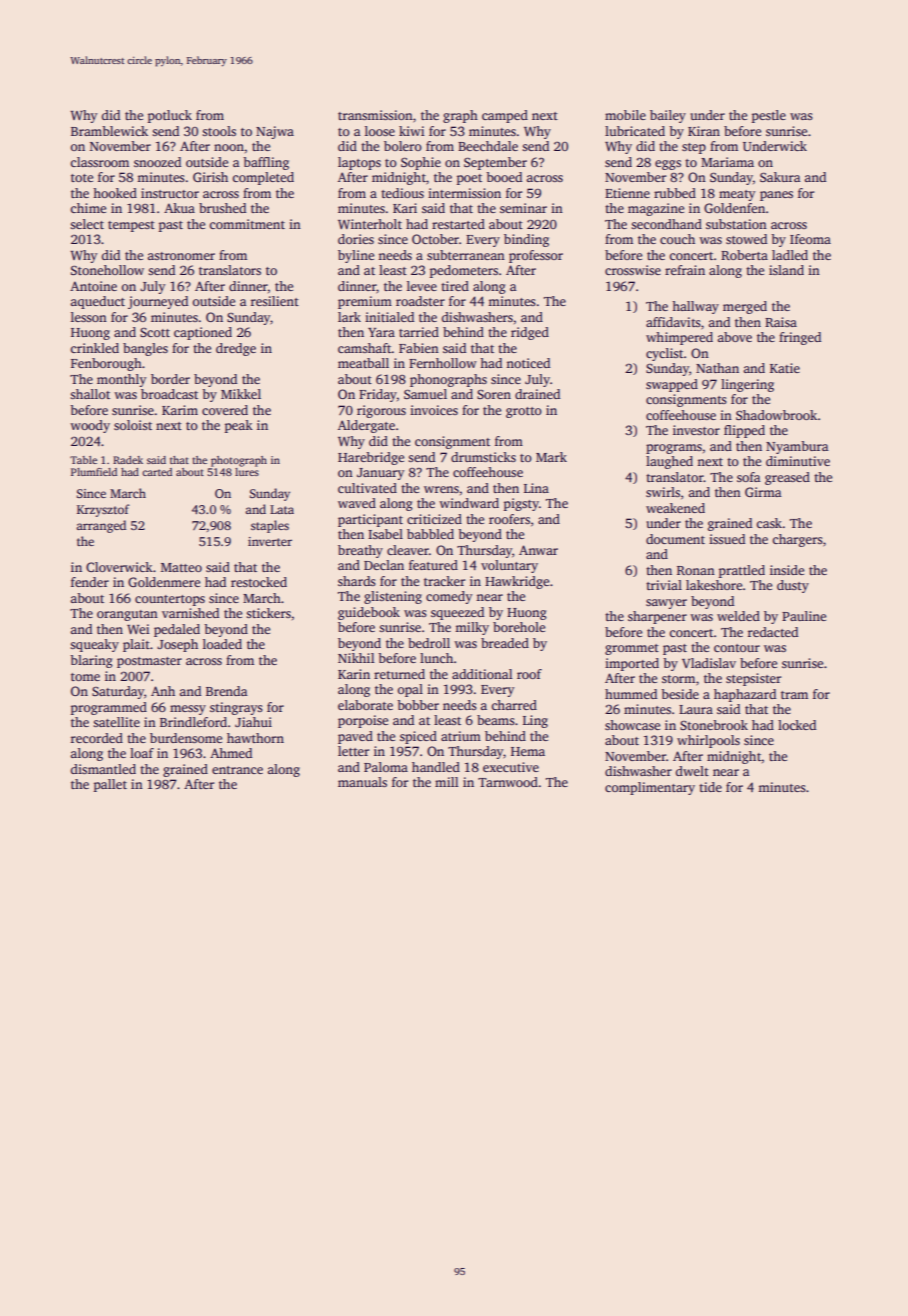 This screenshot has height=1316, width=908. Describe the element at coordinates (744, 431) in the screenshot. I see `flipped` at that location.
